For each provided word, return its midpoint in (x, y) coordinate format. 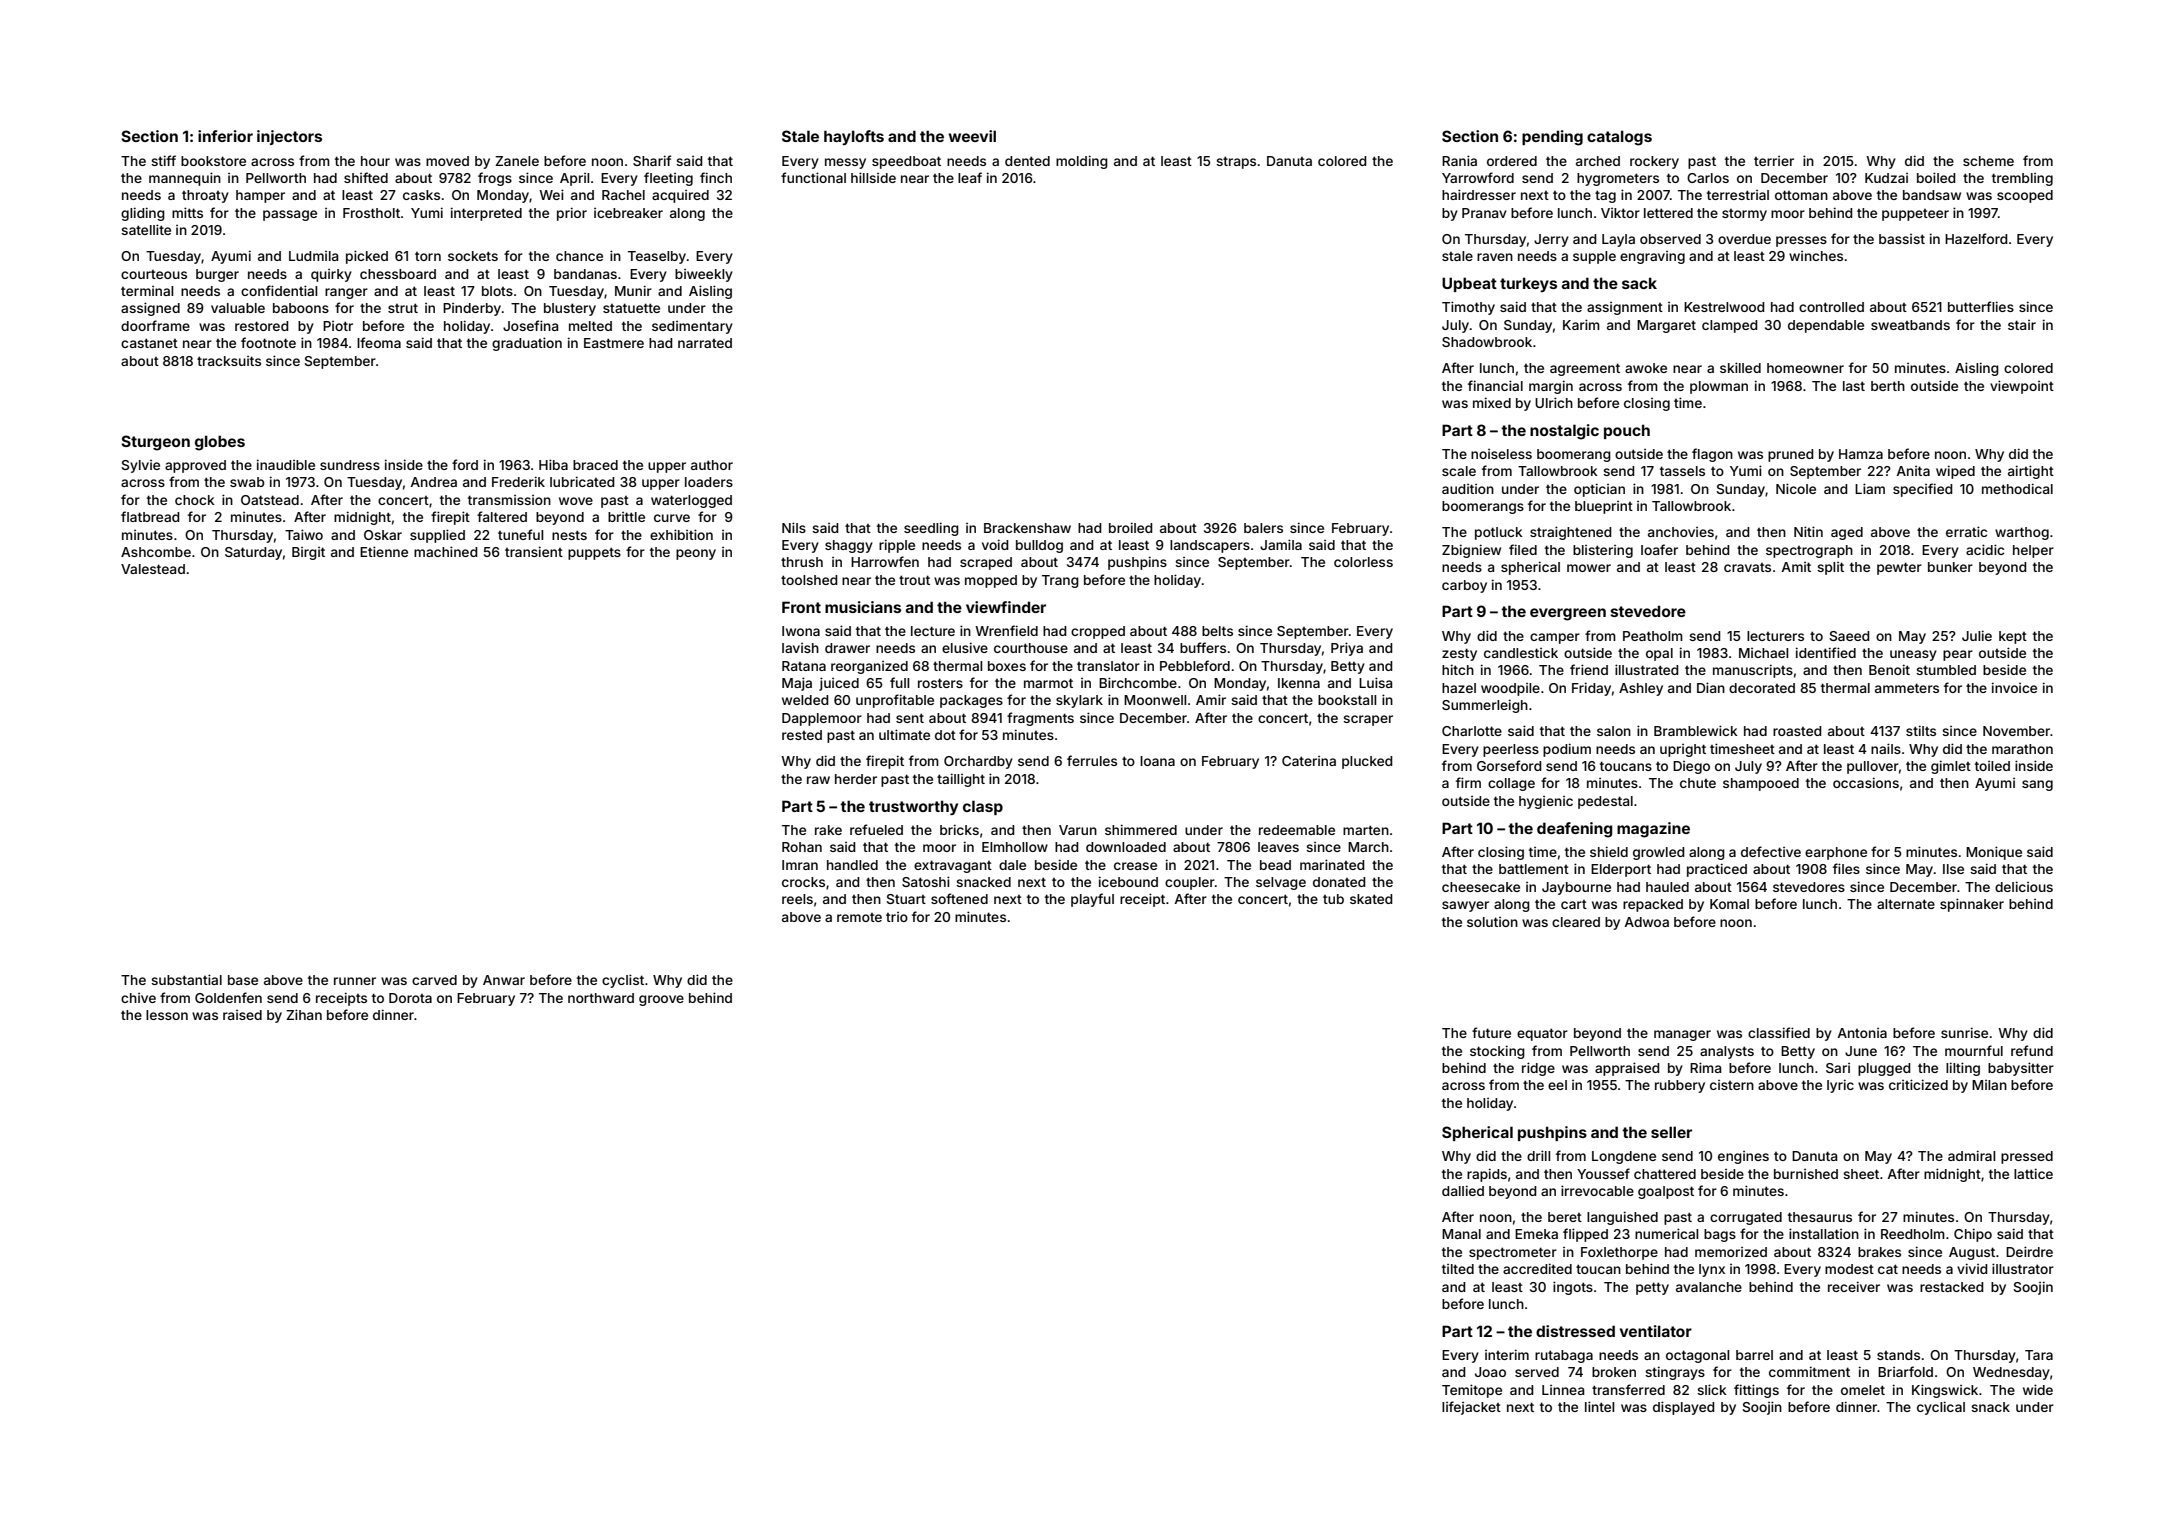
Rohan (802, 847)
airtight (2031, 472)
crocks (803, 882)
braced (595, 465)
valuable (238, 308)
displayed (1684, 1408)
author (712, 465)
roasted (1797, 731)
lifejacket (1471, 1408)
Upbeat (1469, 284)
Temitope (1472, 1391)
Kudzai (1886, 178)
